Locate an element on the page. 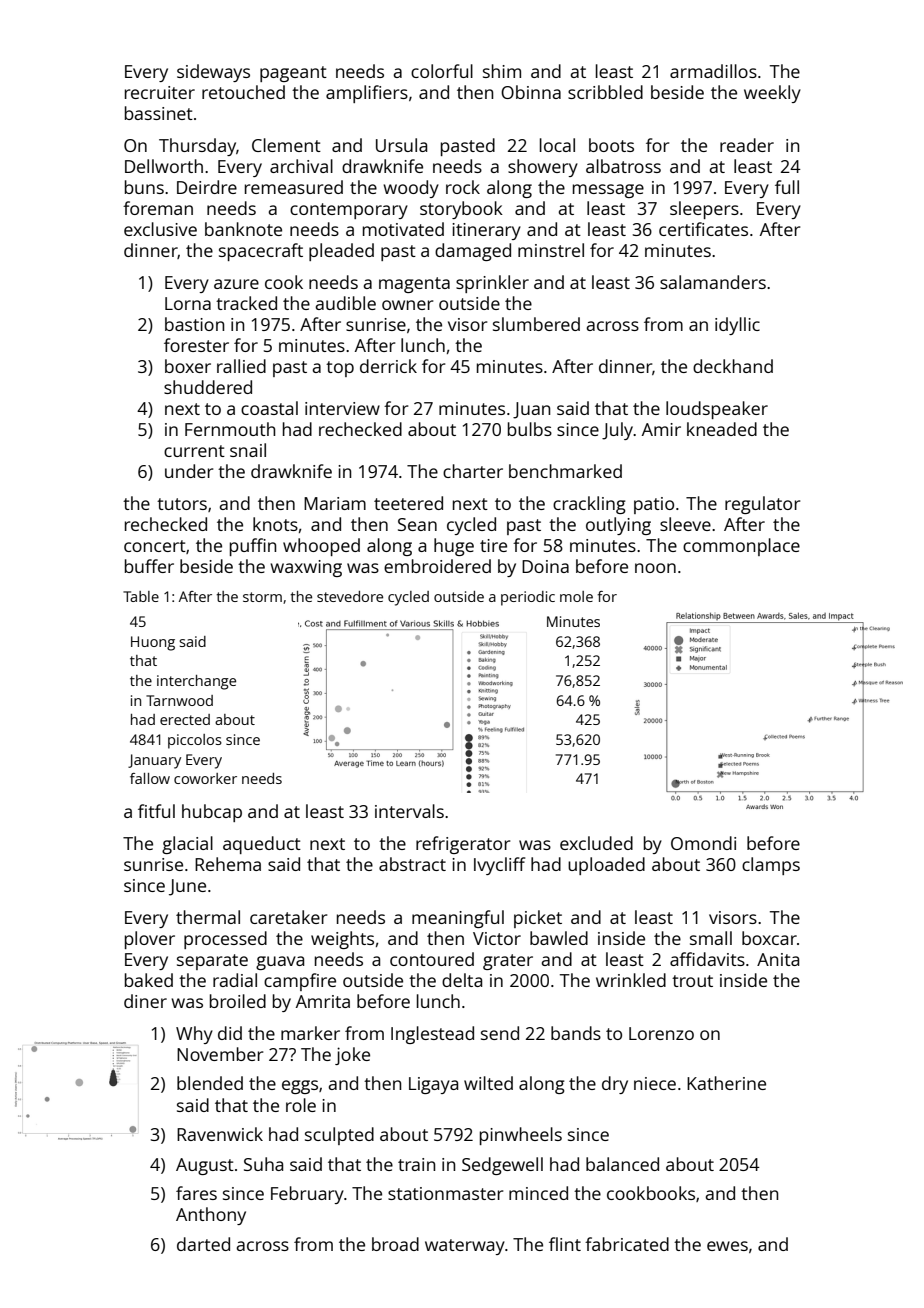 The height and width of the document is (1308, 924). sideways is located at coordinates (213, 73).
